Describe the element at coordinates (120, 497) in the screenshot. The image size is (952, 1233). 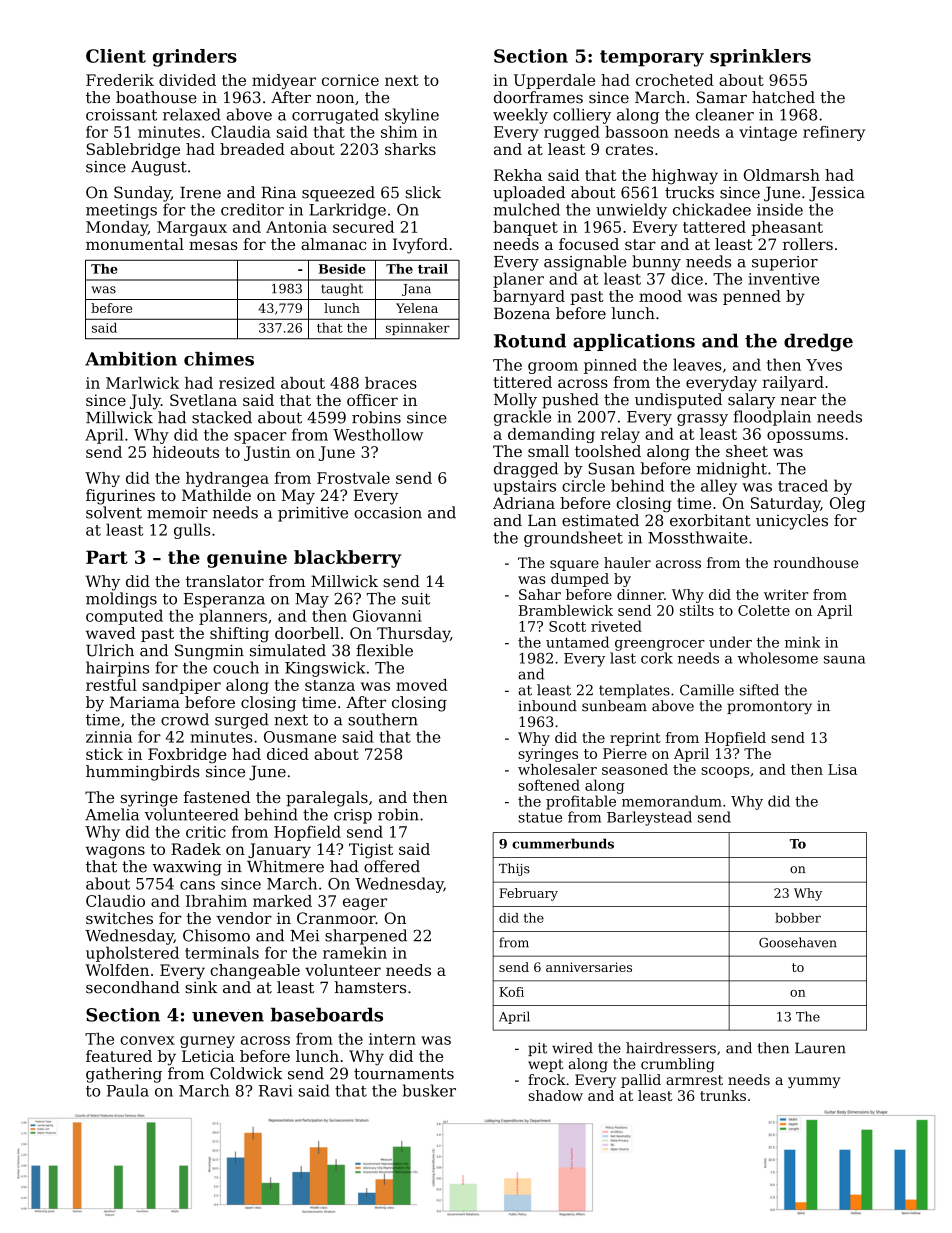
I see `figurines` at that location.
